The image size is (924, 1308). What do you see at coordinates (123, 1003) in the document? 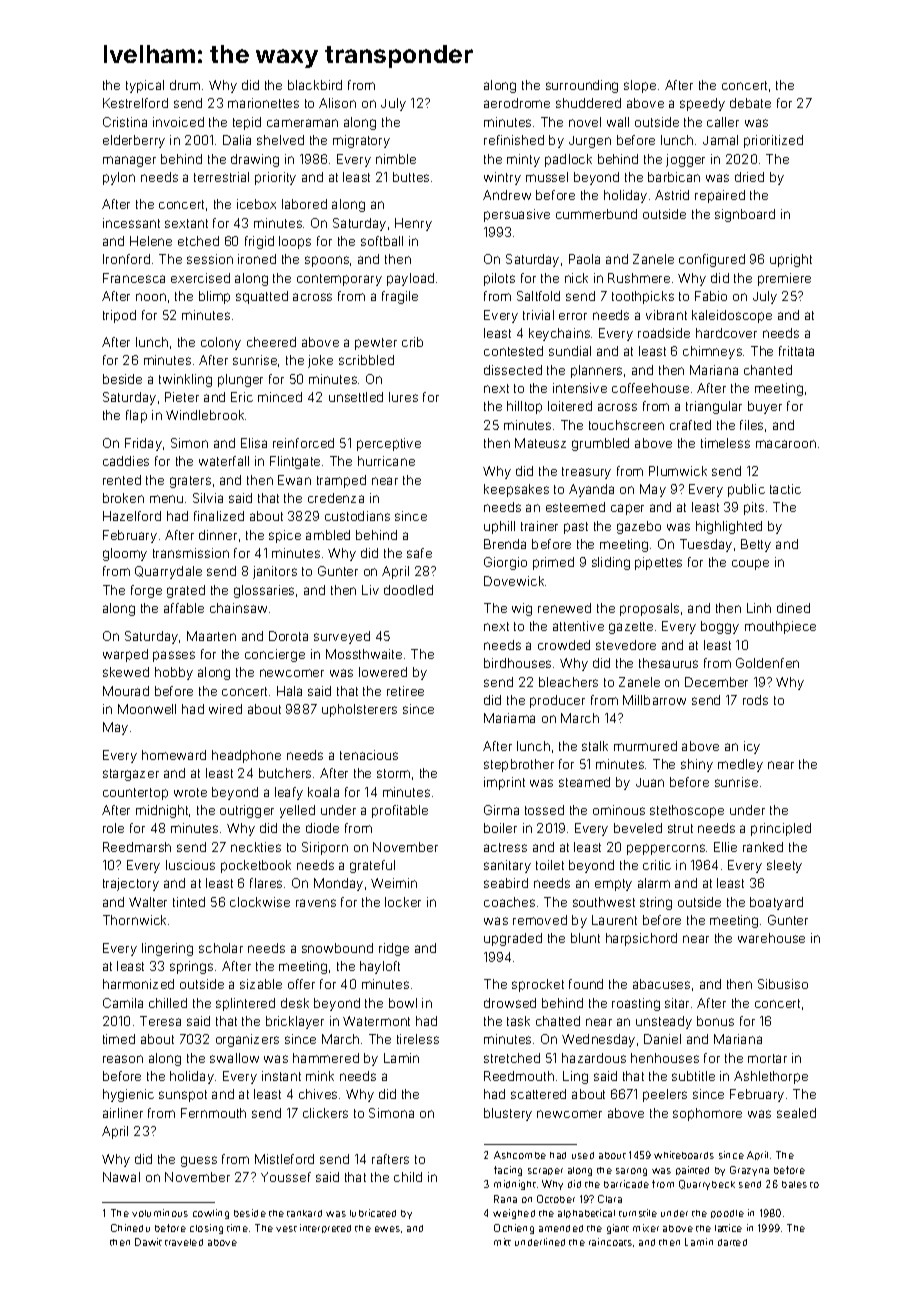
I see `Camila` at bounding box center [123, 1003].
